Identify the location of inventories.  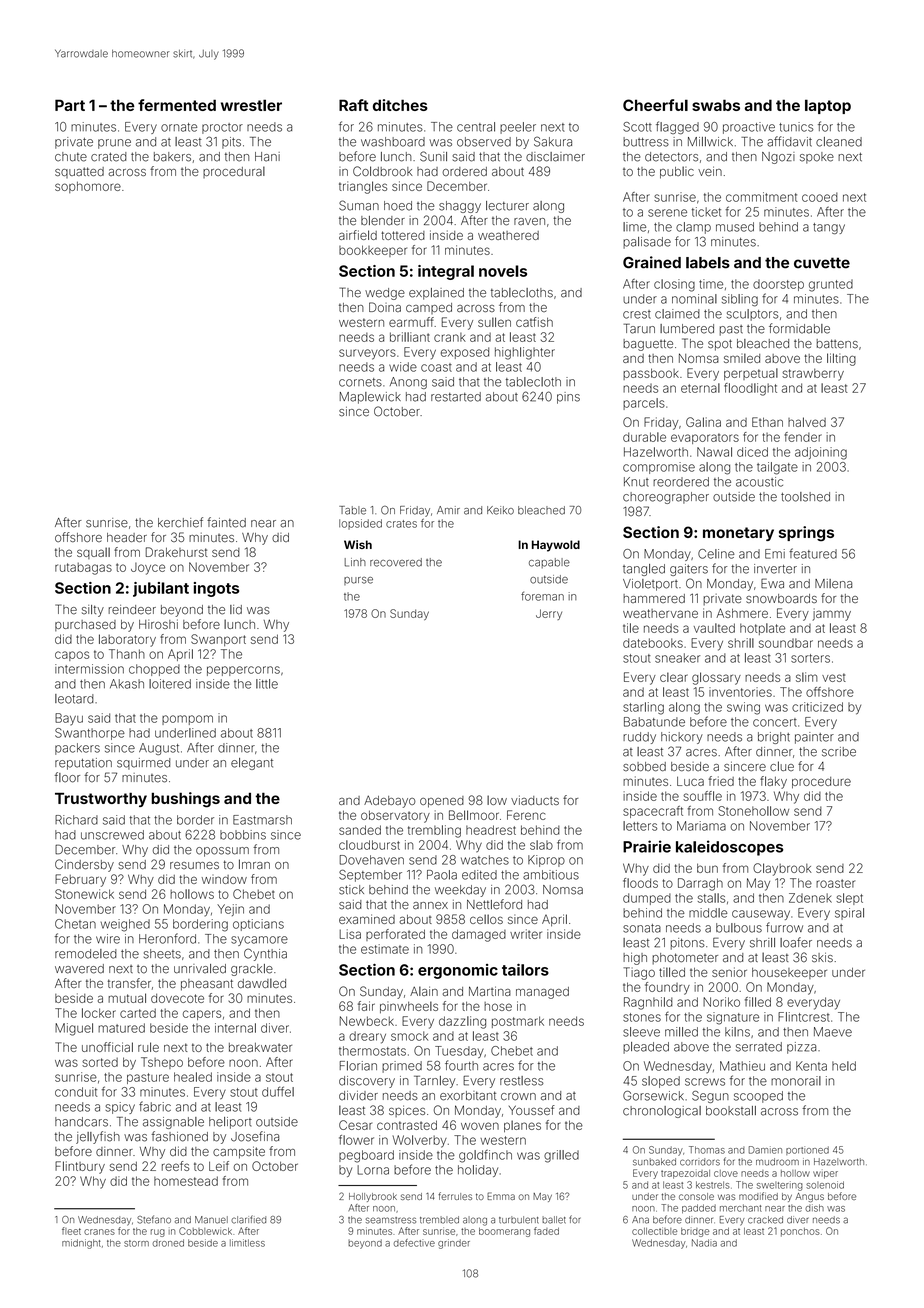
(740, 692).
